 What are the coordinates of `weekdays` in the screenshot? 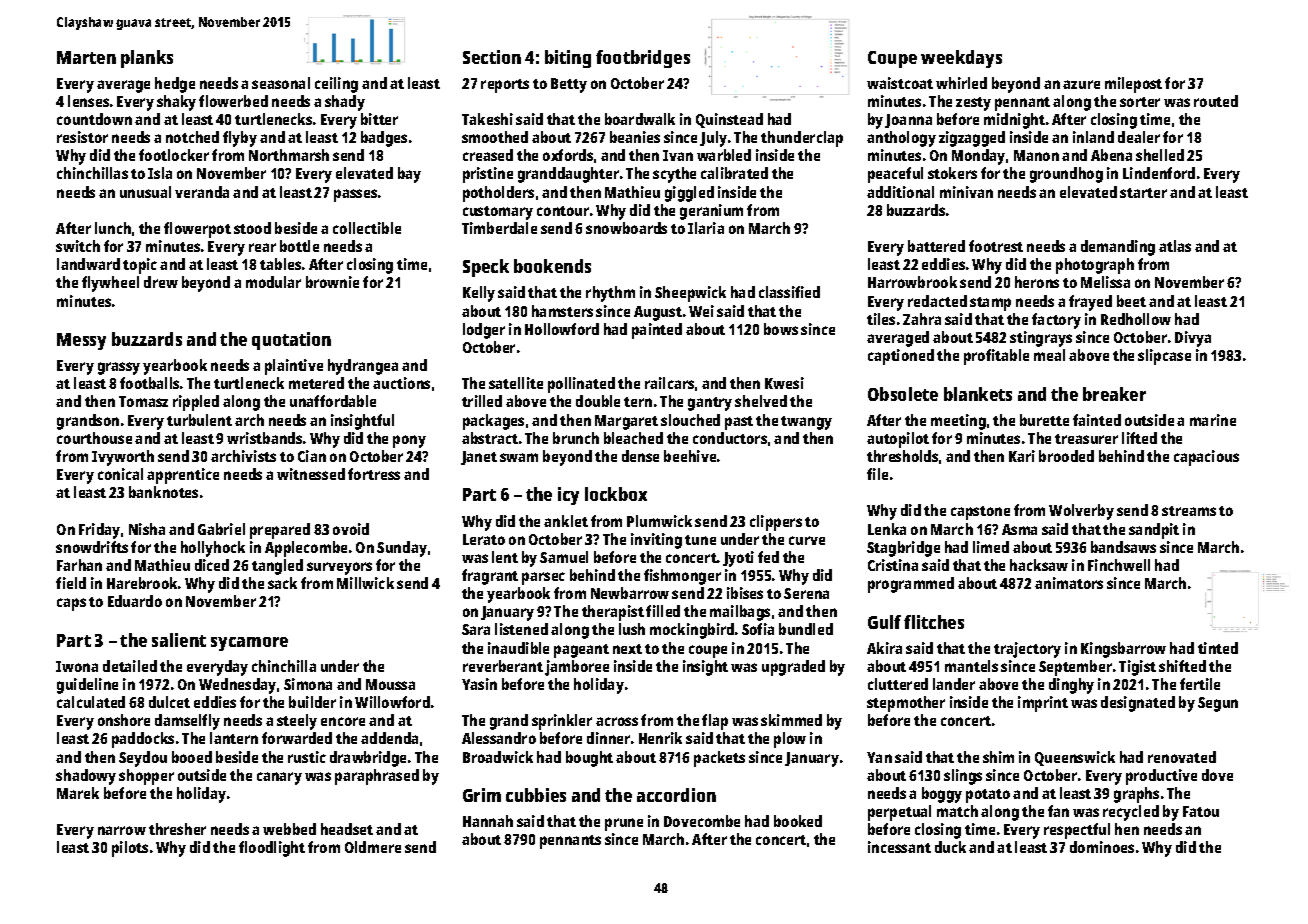 It's located at (961, 59).
